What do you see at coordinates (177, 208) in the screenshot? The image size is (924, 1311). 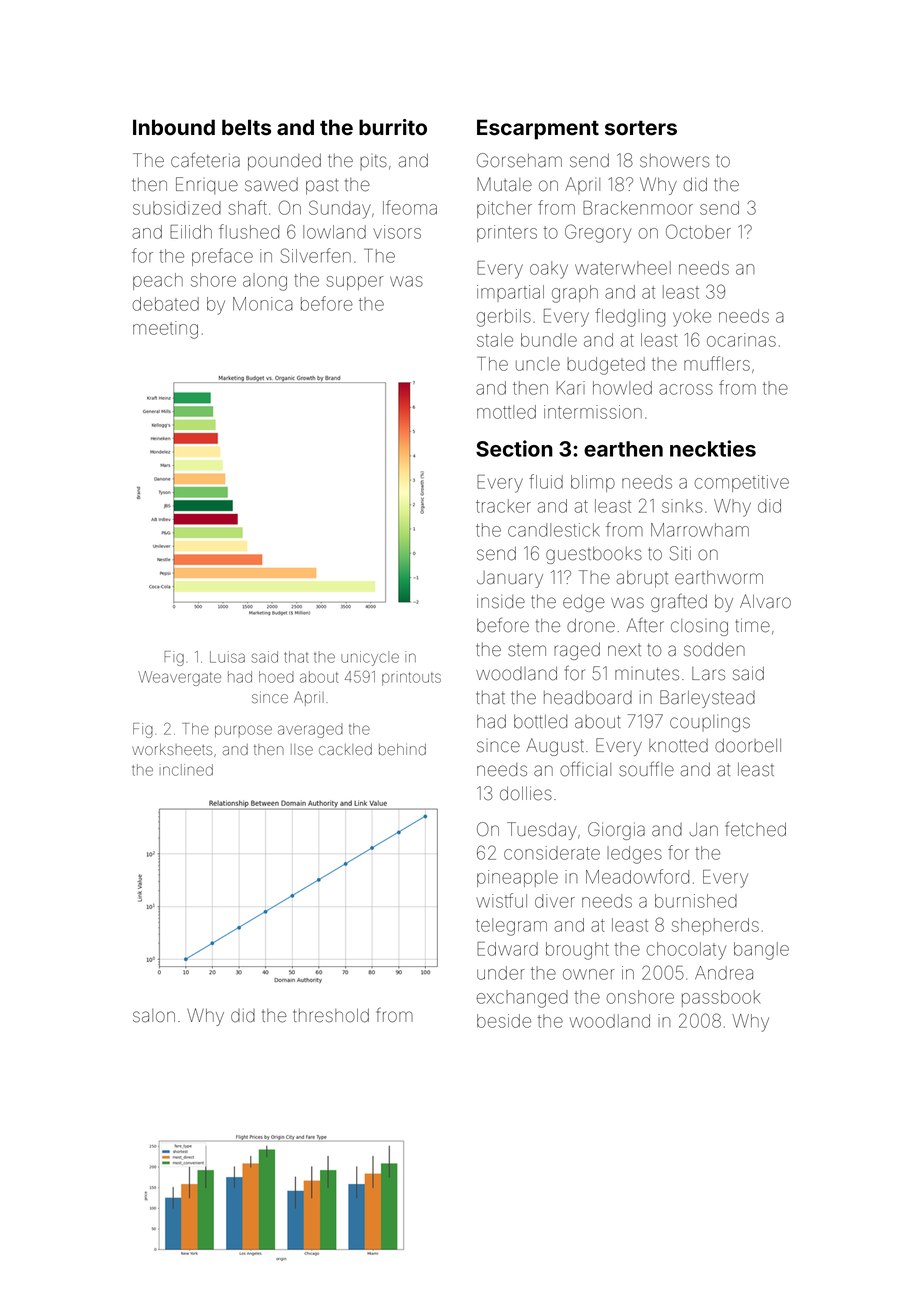 I see `subsidized` at bounding box center [177, 208].
